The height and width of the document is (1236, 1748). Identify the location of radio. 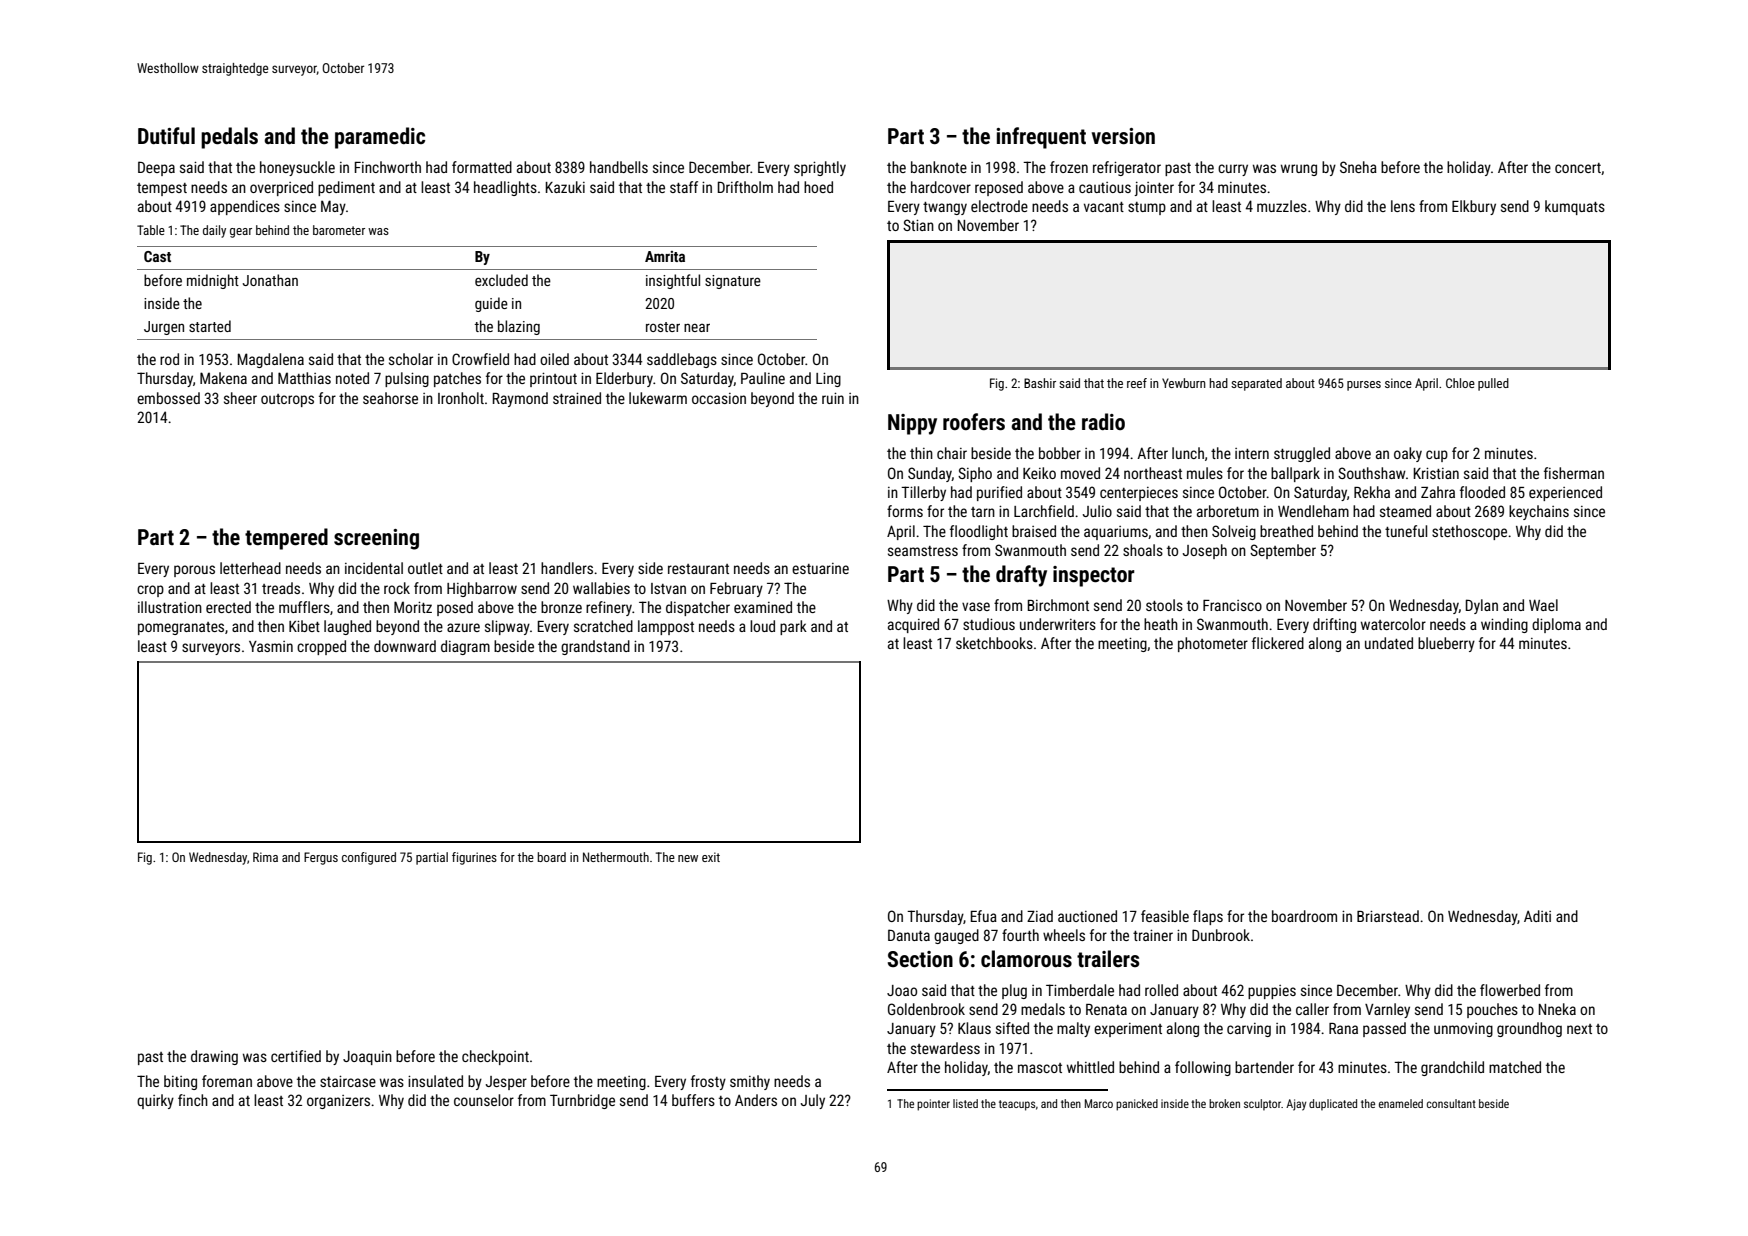
(1103, 421).
